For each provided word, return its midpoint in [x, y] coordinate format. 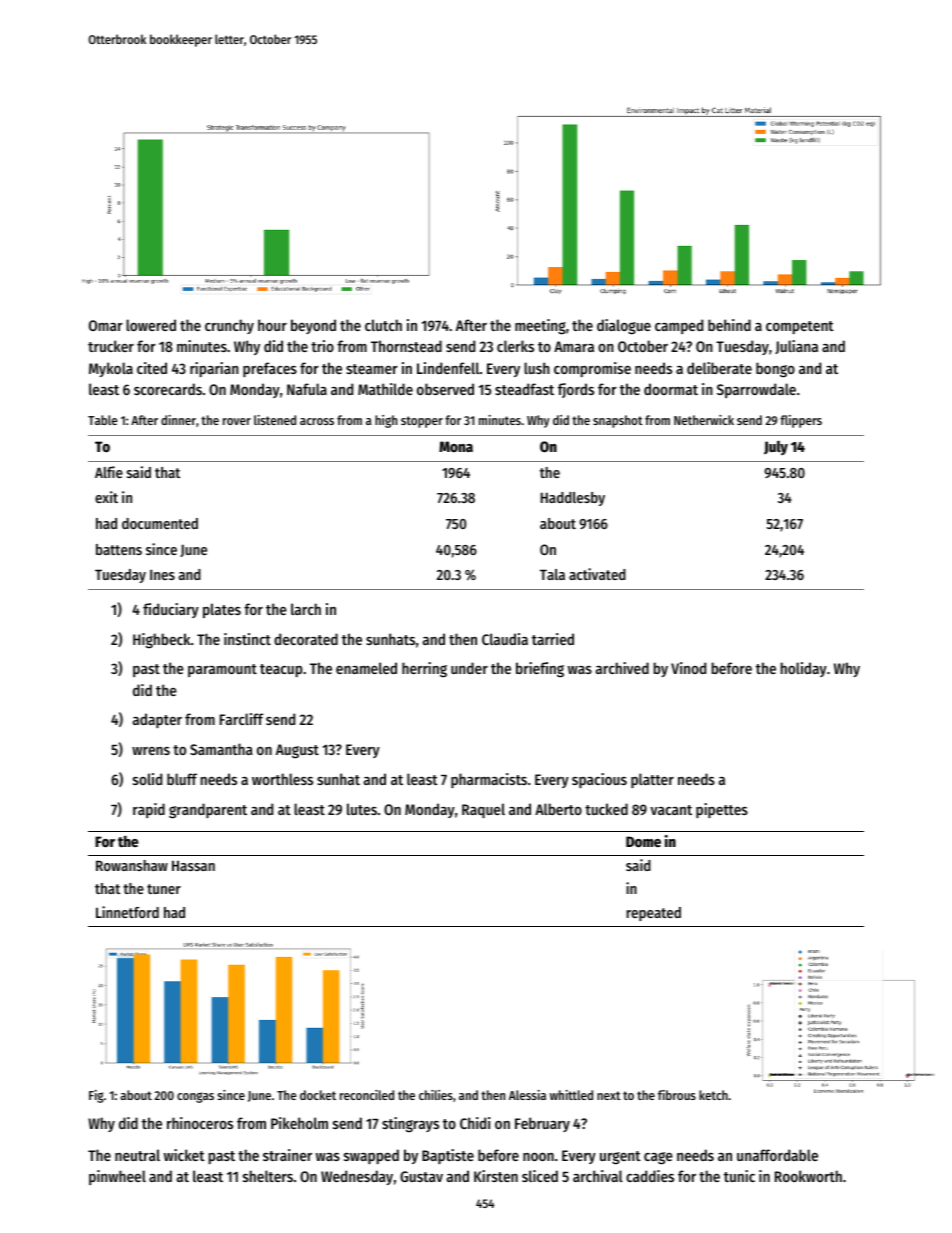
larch [306, 609]
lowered [151, 325]
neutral [137, 1155]
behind [729, 325]
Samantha [221, 749]
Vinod [688, 668]
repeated [653, 914]
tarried [553, 639]
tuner [164, 889]
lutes [362, 809]
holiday [803, 669]
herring [424, 670]
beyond [313, 326]
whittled [571, 1095]
